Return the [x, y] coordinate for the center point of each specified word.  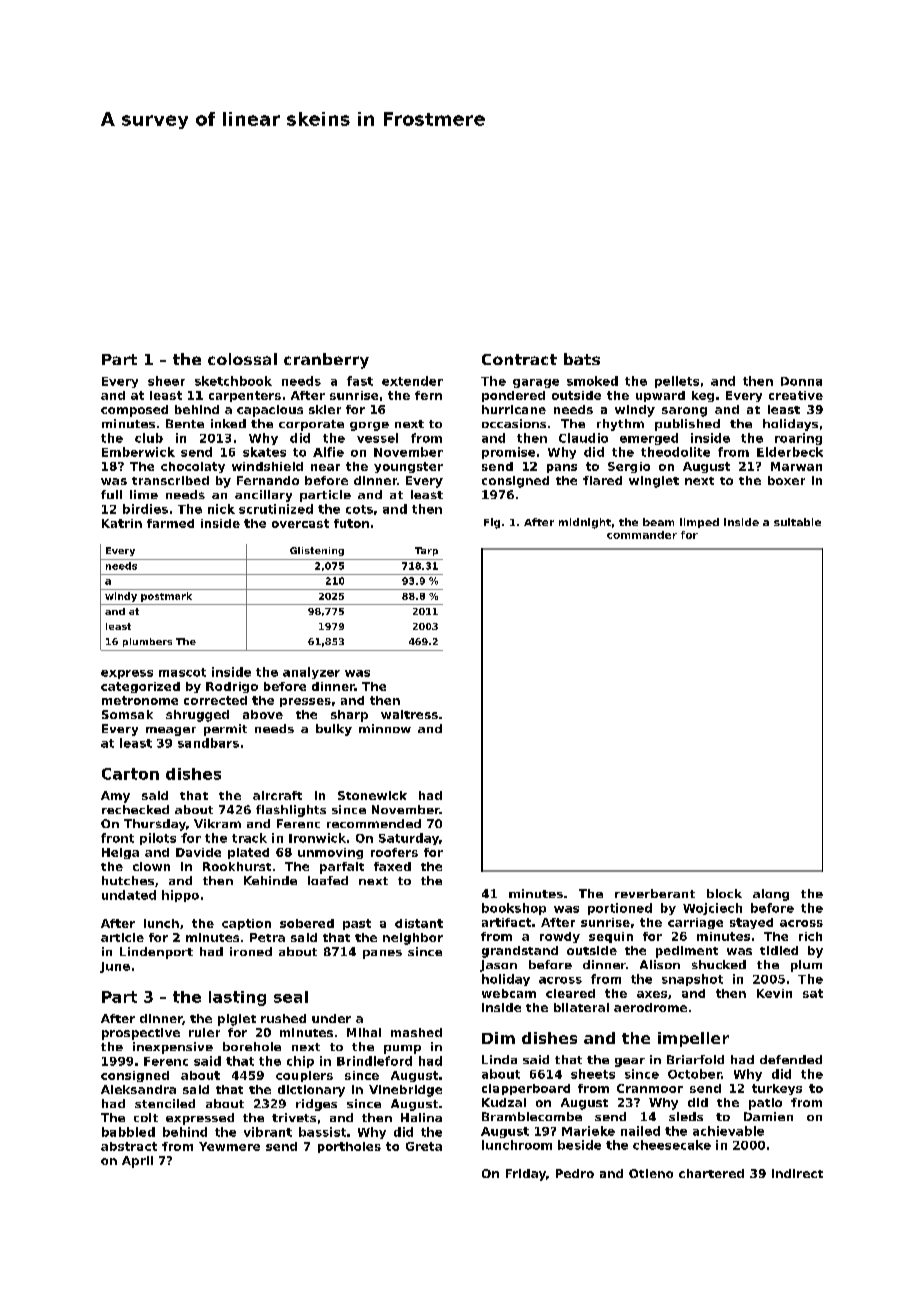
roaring [798, 439]
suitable [797, 522]
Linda [499, 1059]
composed [134, 411]
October [694, 1074]
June [115, 967]
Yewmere [229, 1146]
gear [630, 1062]
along [771, 895]
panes [382, 954]
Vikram [217, 823]
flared [602, 480]
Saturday [409, 839]
